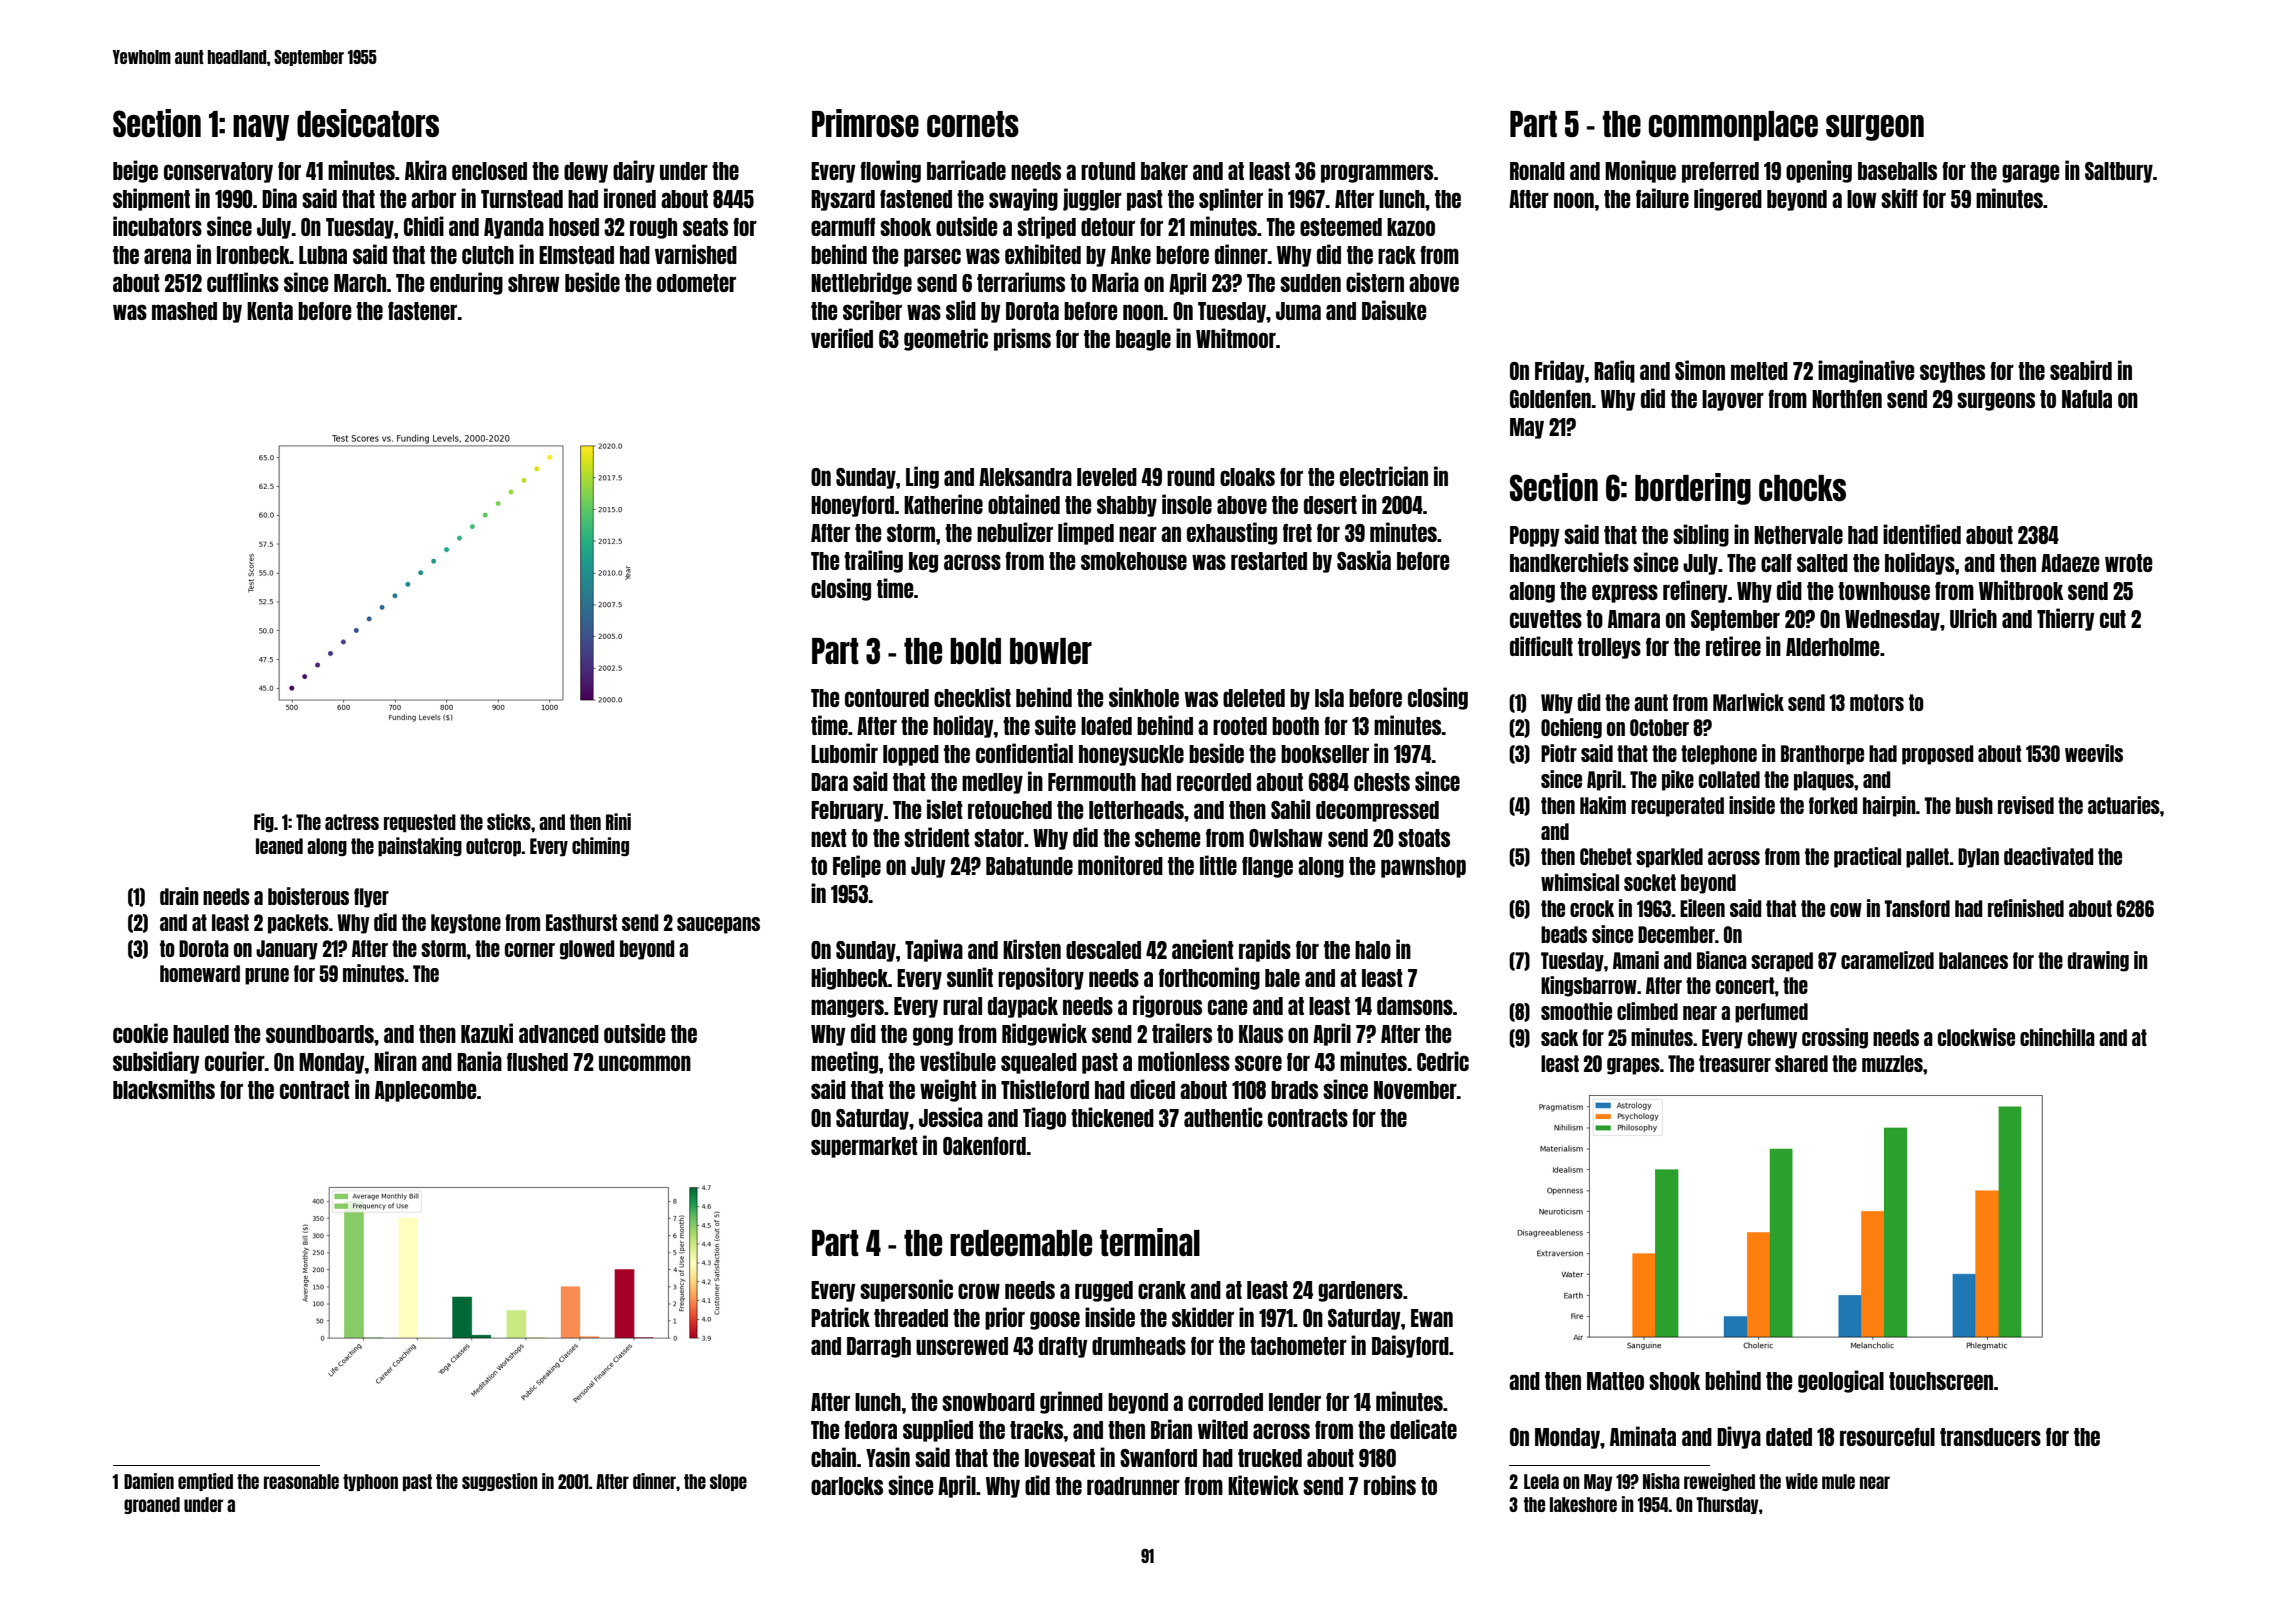 The height and width of the document is (1614, 2282). I want to click on cuvettes, so click(1546, 619).
